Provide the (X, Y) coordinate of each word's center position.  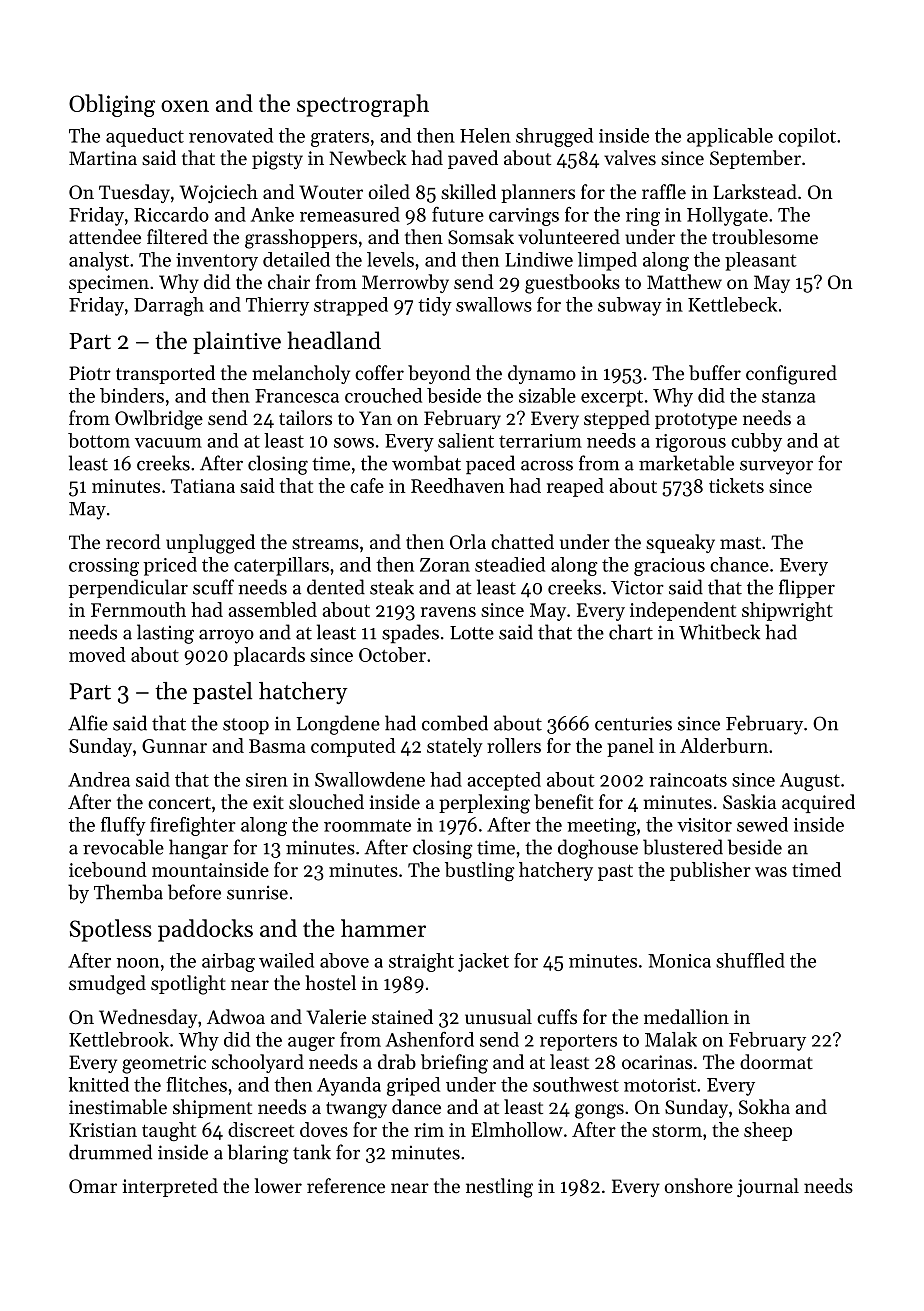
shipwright (787, 611)
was (771, 872)
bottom (99, 440)
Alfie (88, 723)
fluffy (123, 826)
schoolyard (258, 1063)
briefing (454, 1064)
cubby (756, 442)
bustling (480, 871)
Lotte (472, 633)
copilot (807, 137)
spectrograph (363, 105)
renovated (231, 135)
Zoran (445, 565)
